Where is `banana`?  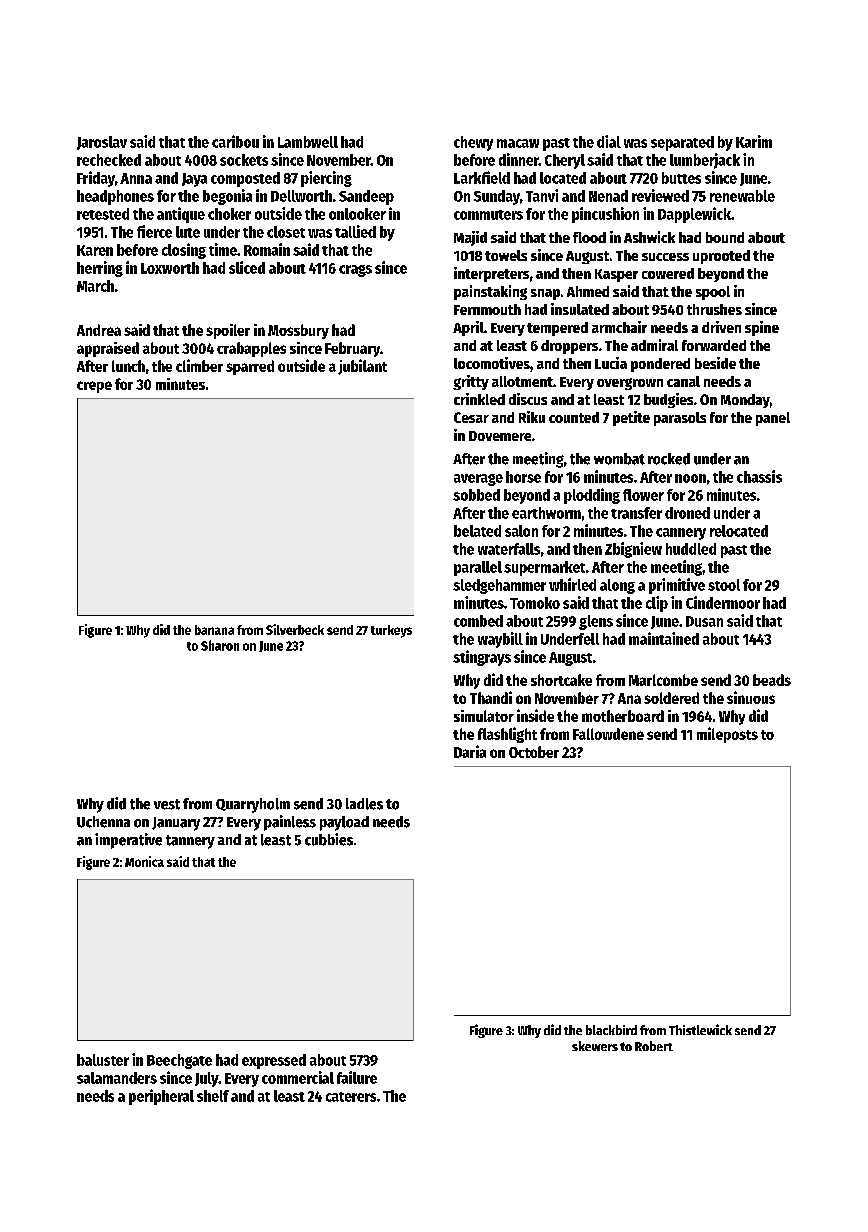 banana is located at coordinates (214, 630).
